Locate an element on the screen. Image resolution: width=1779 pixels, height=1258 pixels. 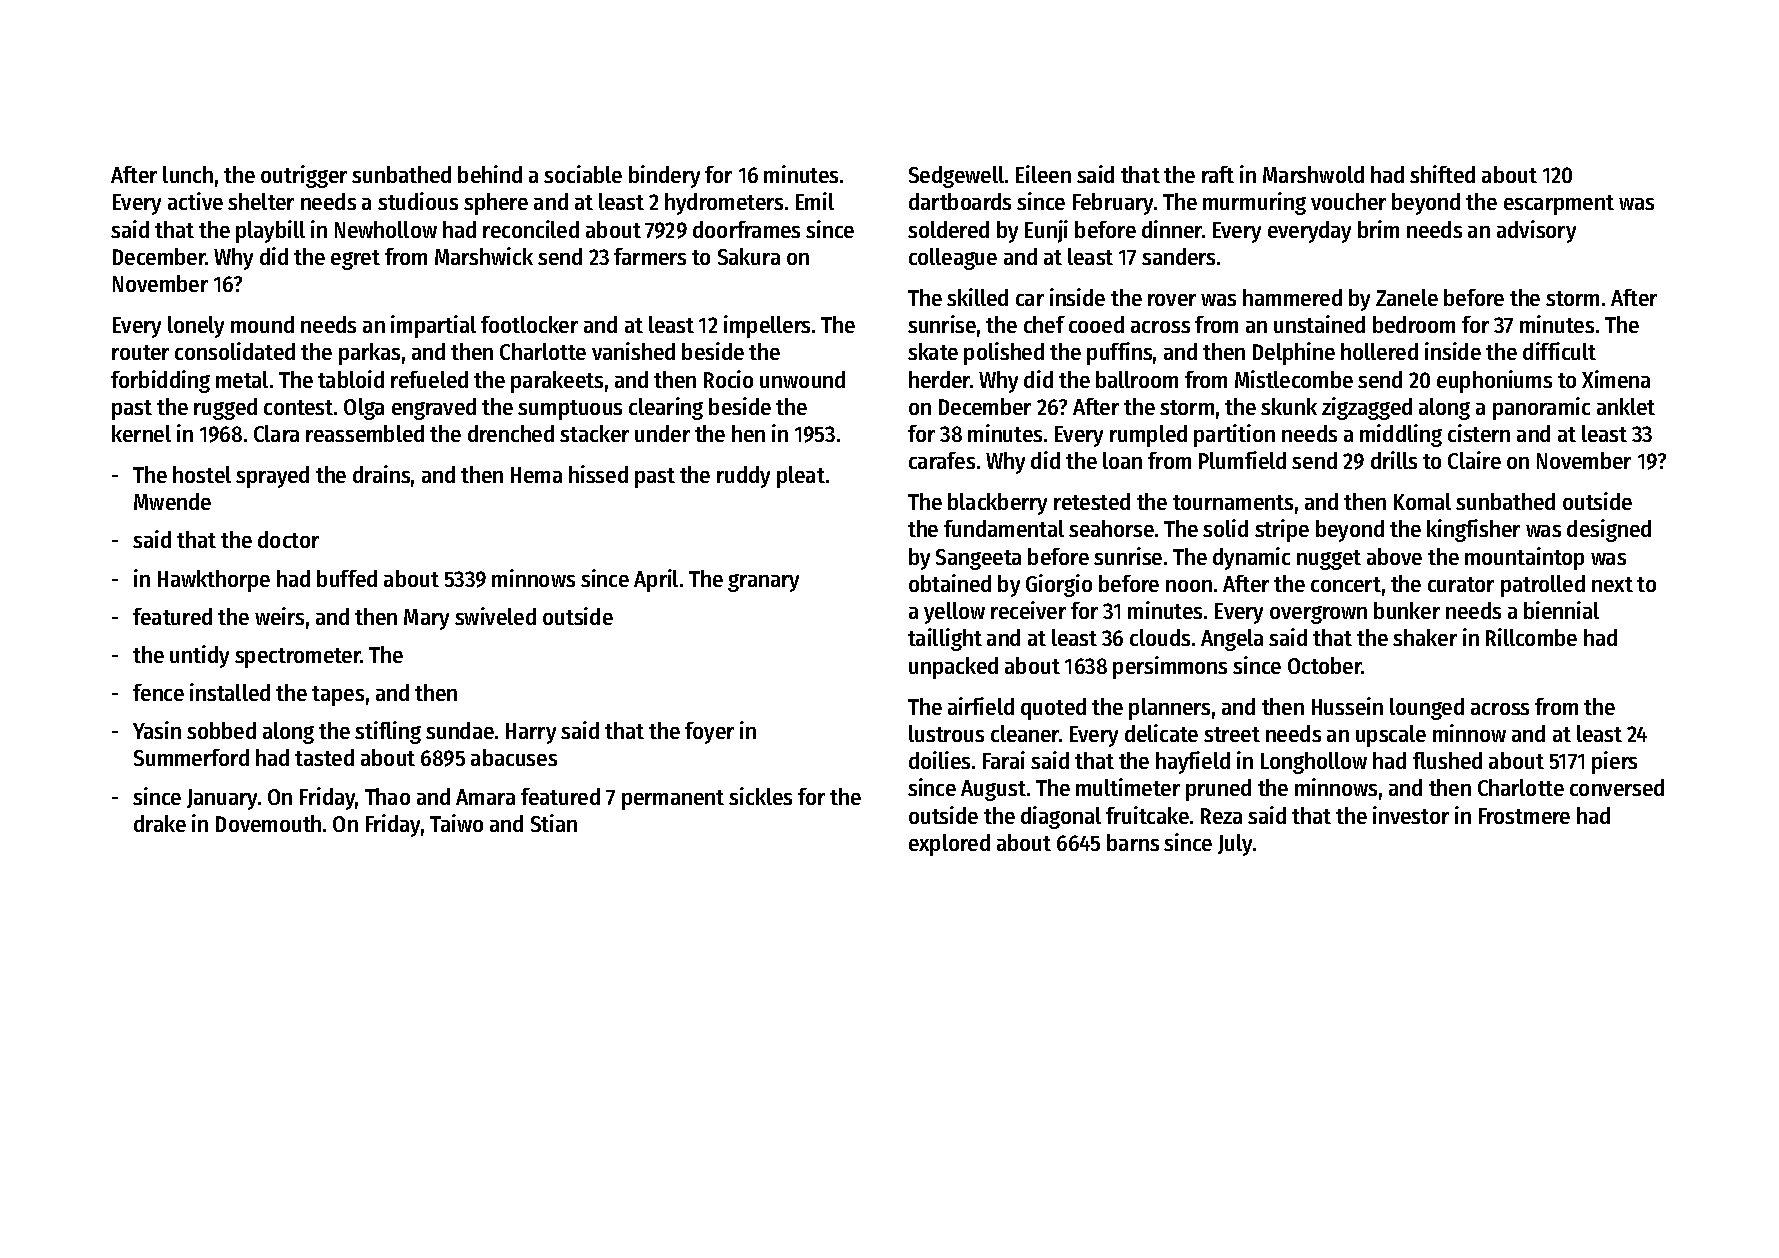
carafes is located at coordinates (942, 460).
